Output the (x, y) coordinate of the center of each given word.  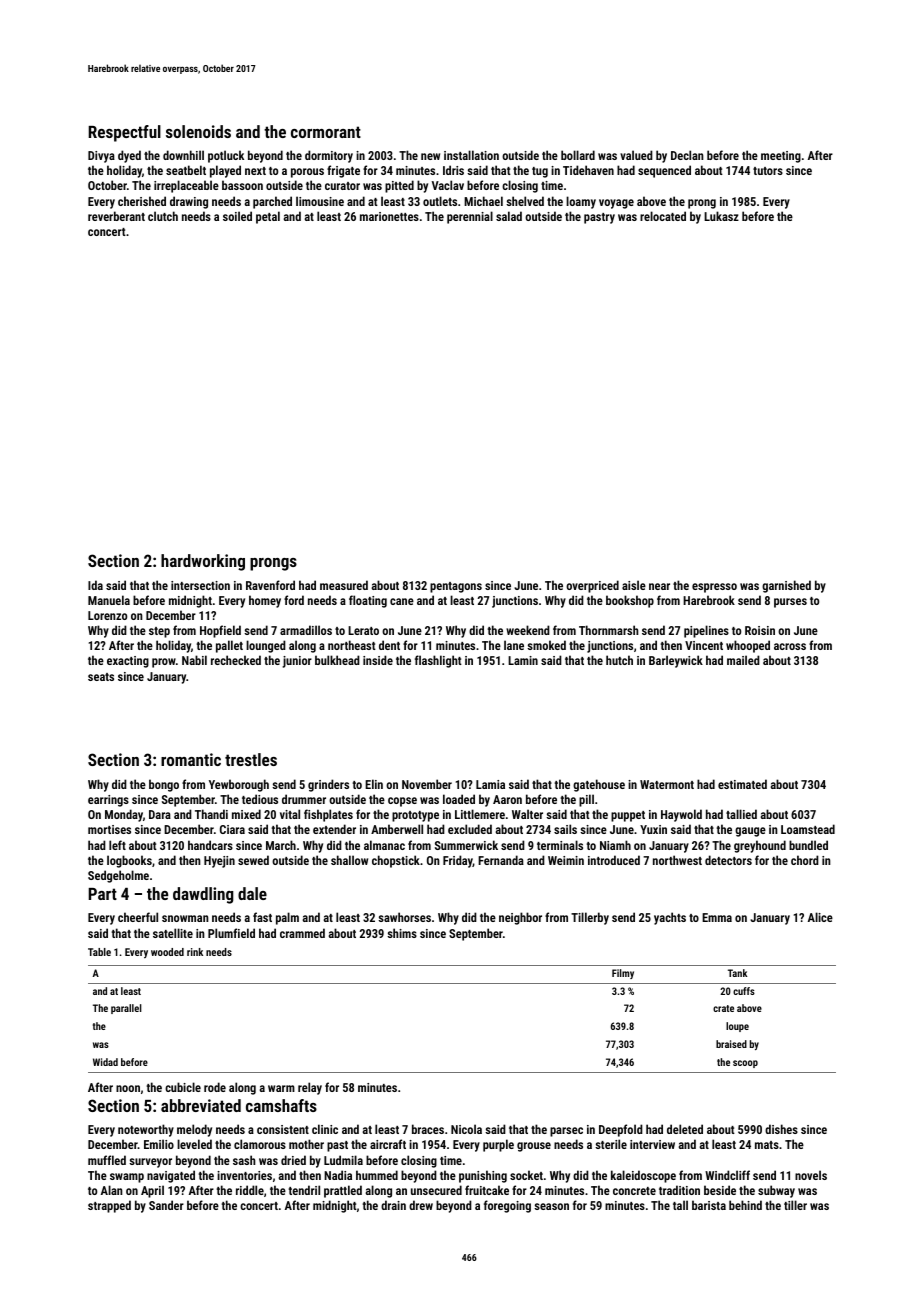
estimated (742, 784)
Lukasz (721, 216)
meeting (781, 157)
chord (805, 860)
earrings (108, 801)
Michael (483, 201)
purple (498, 1145)
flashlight (438, 661)
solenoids (198, 131)
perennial (470, 217)
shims (402, 933)
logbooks (129, 861)
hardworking (203, 562)
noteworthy (146, 1130)
